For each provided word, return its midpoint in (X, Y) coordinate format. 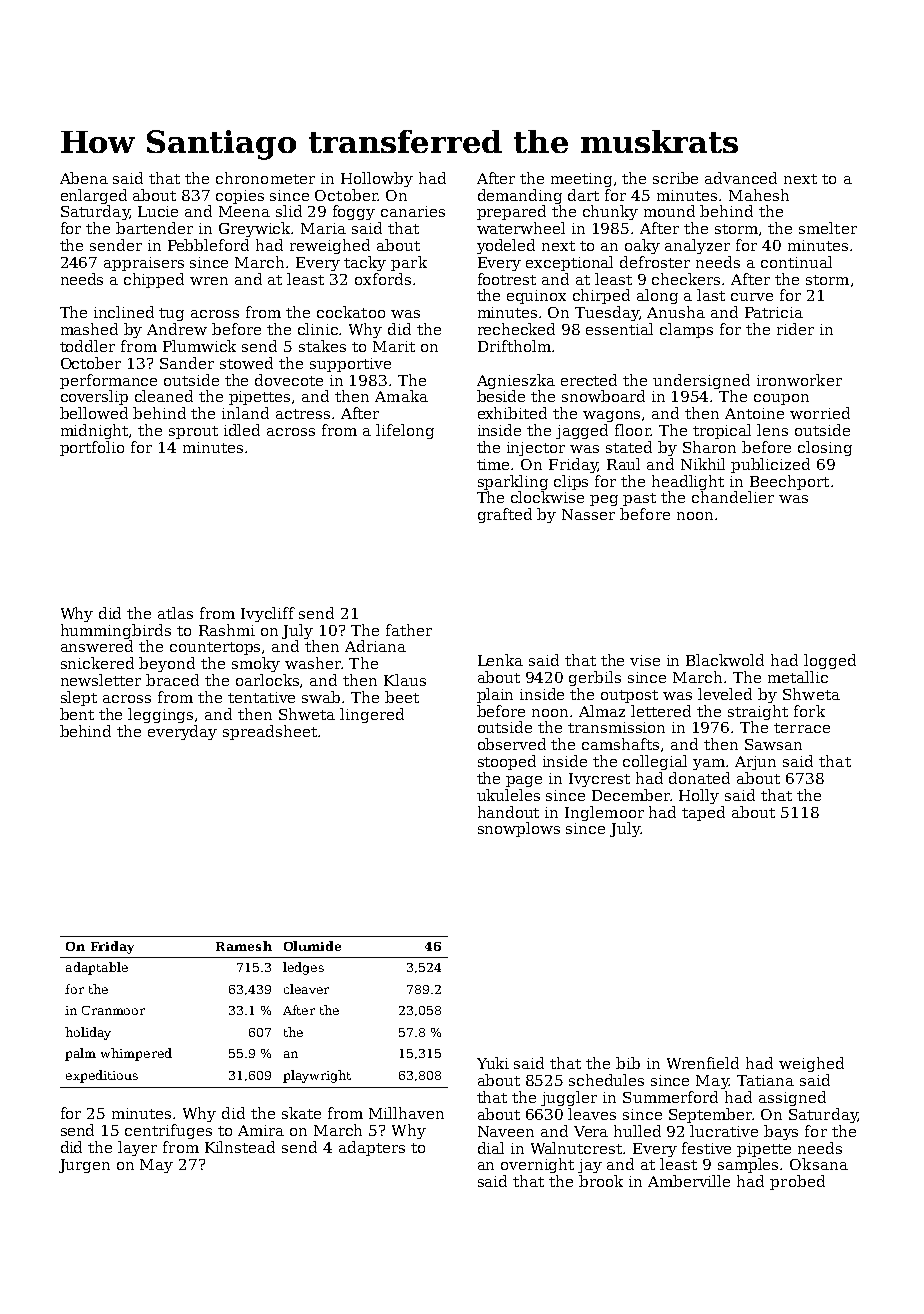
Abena (84, 178)
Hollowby (377, 179)
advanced (741, 178)
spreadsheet (270, 732)
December (631, 795)
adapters (372, 1148)
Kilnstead (240, 1147)
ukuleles (508, 795)
